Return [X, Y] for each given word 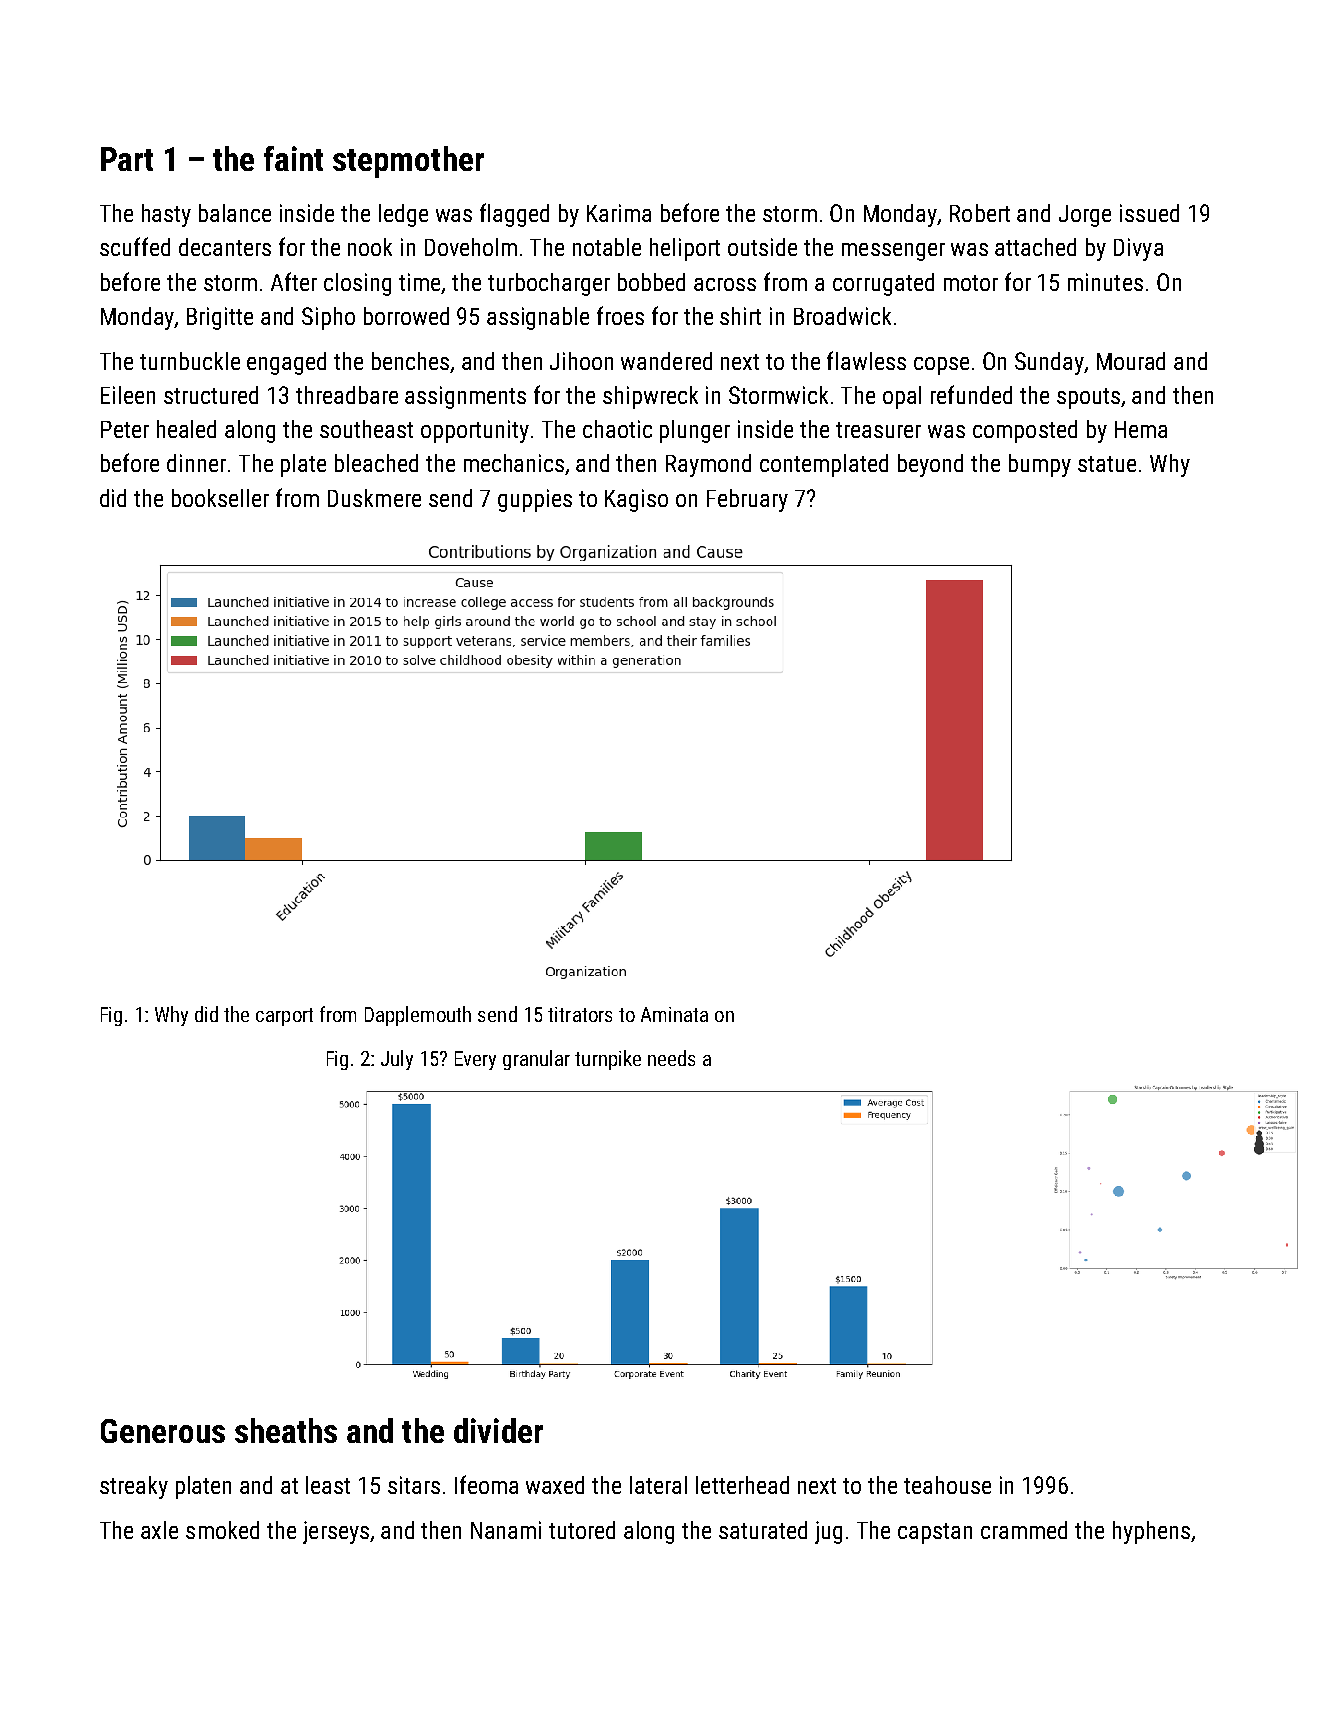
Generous [163, 1431]
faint [293, 158]
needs [671, 1058]
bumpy [1040, 465]
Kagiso [636, 500]
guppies [535, 500]
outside [762, 247]
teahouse [947, 1485]
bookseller [220, 498]
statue [1107, 464]
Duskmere [374, 498]
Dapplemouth [418, 1016]
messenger [893, 252]
